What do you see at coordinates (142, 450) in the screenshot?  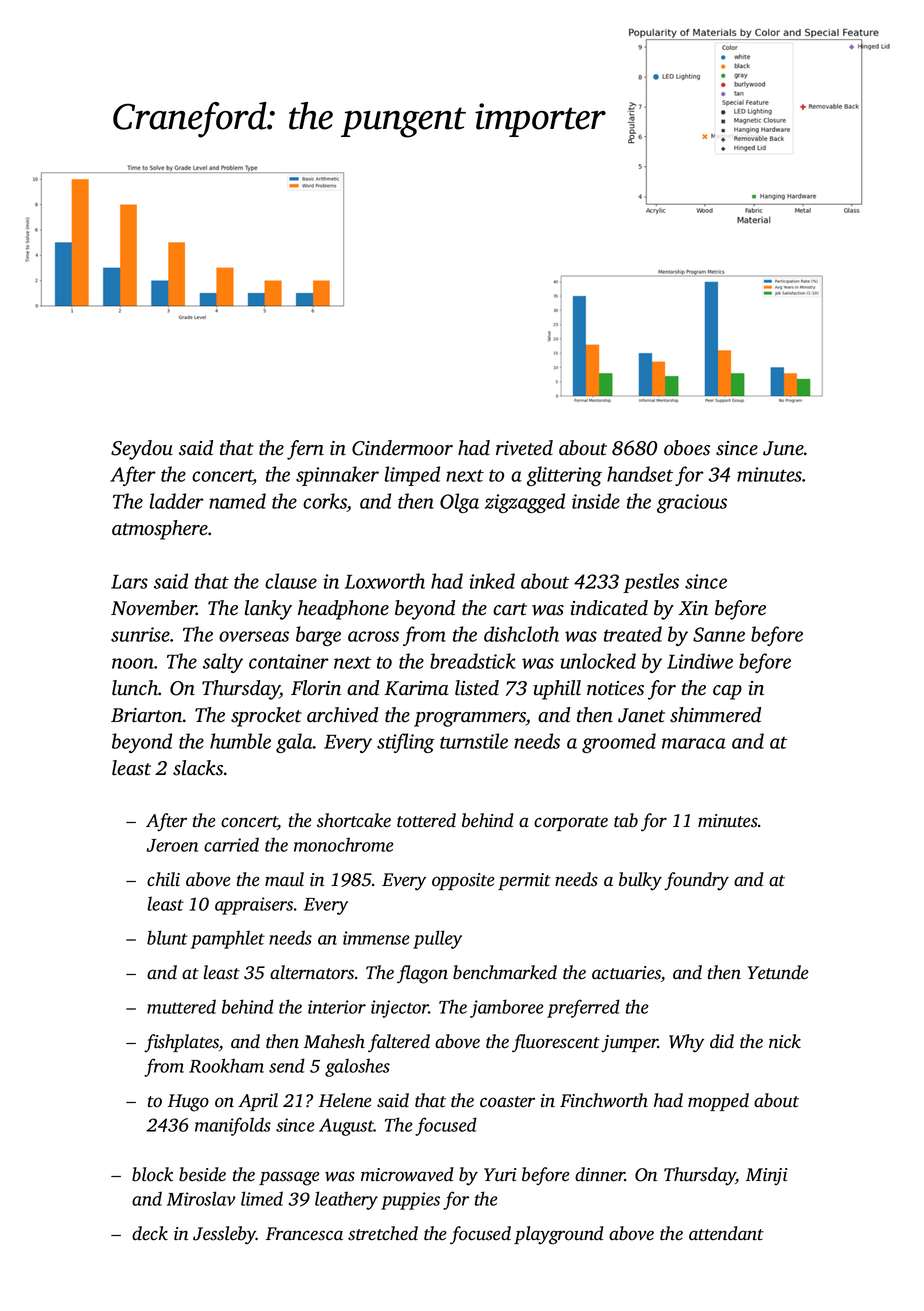 I see `Seydou` at bounding box center [142, 450].
